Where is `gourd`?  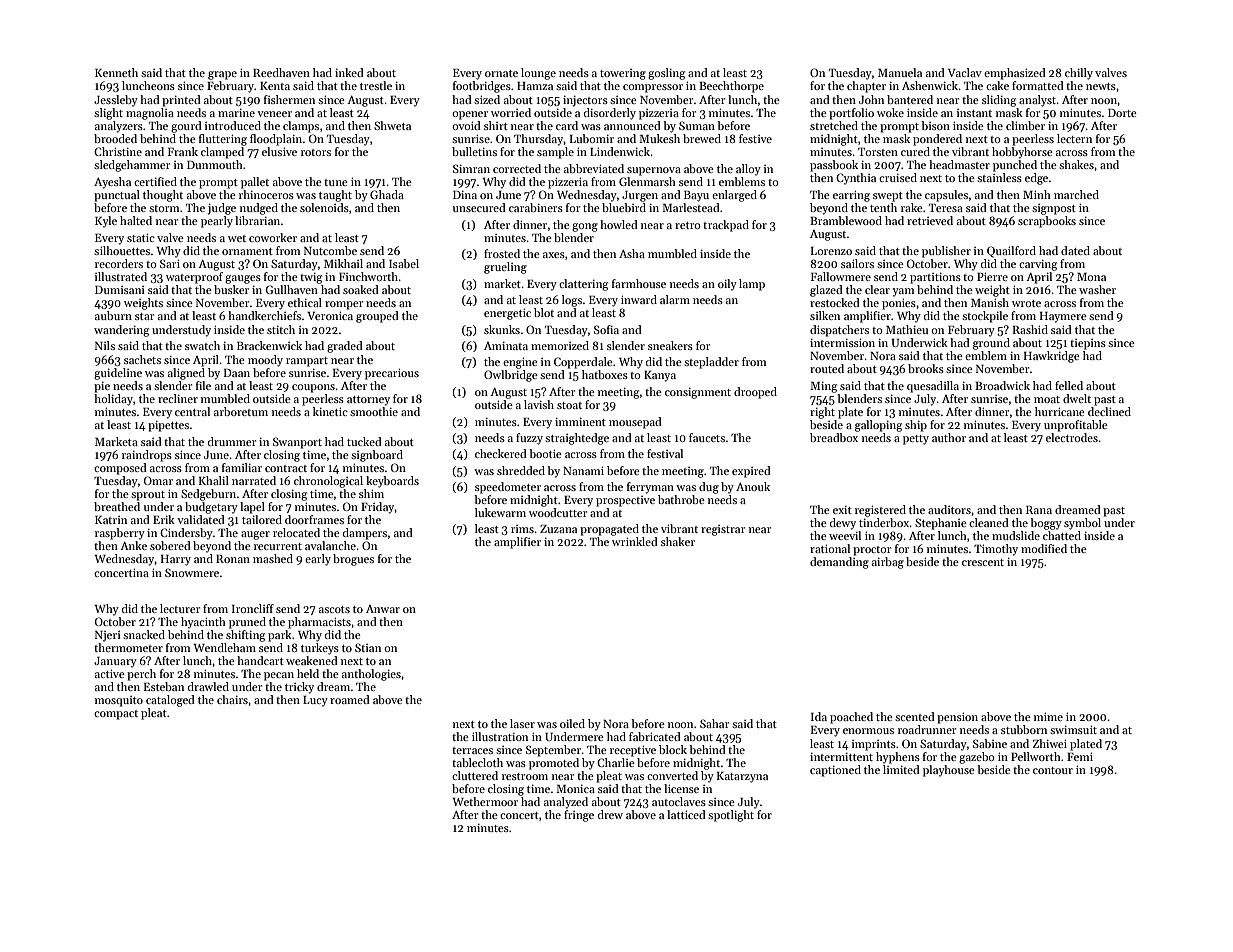 gourd is located at coordinates (186, 127).
